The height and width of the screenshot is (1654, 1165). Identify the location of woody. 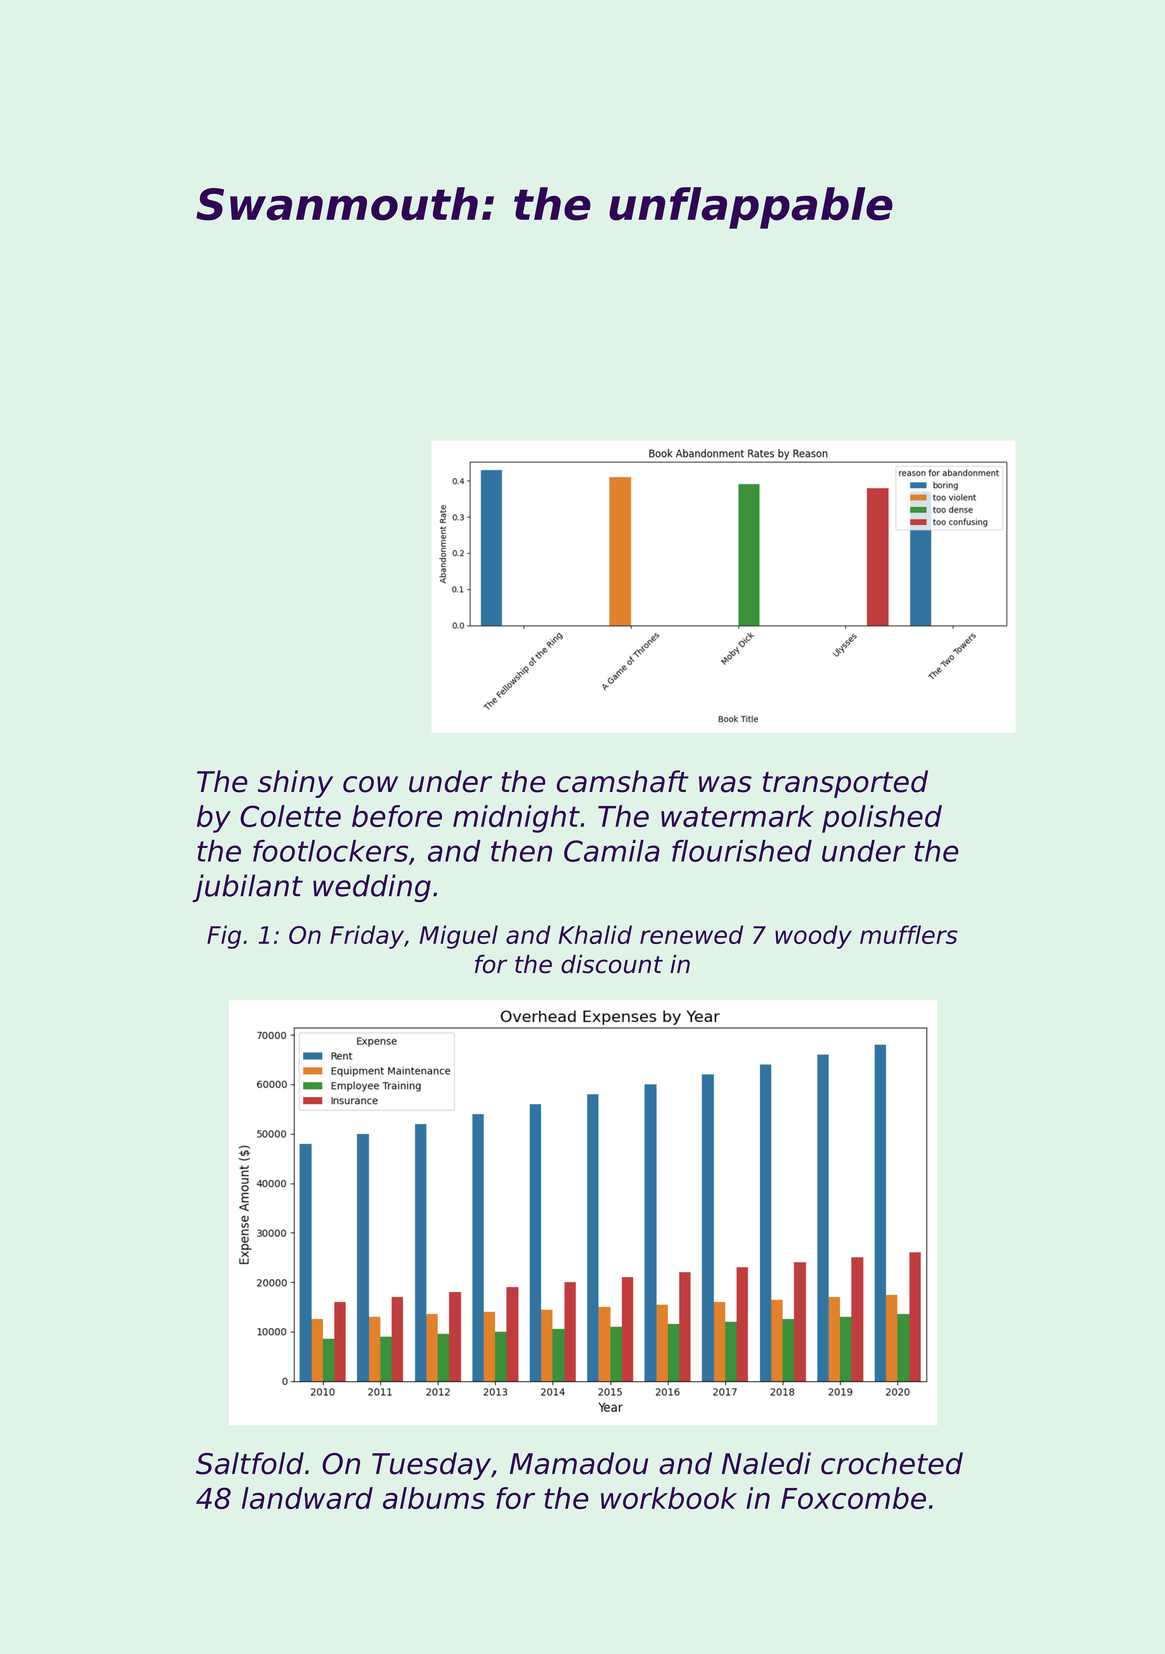
(813, 937).
